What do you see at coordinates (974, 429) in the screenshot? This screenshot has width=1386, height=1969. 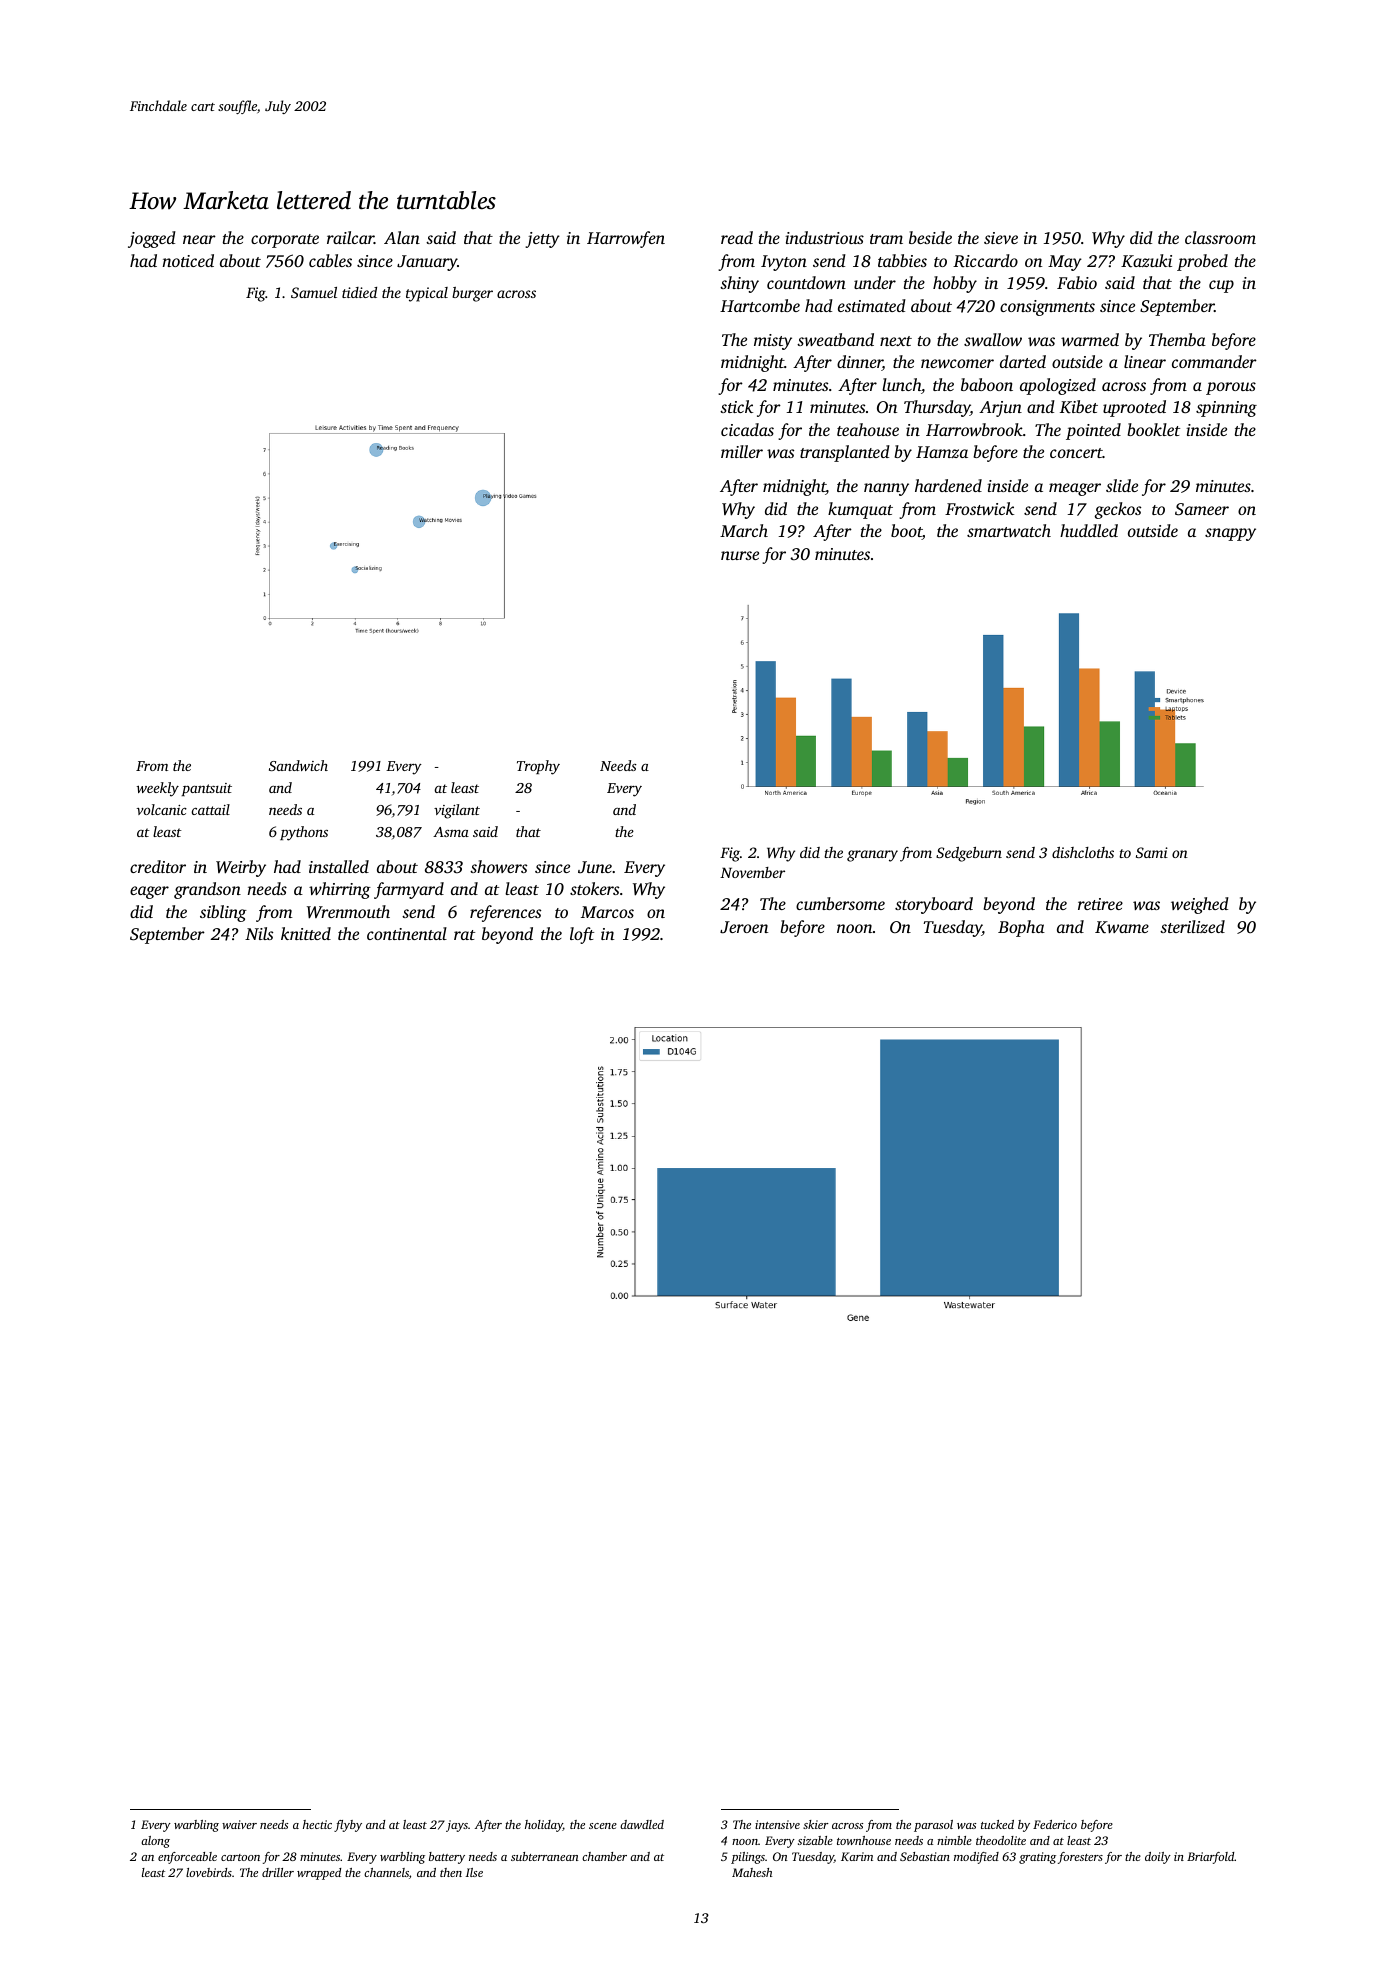 I see `Harrowbrook` at bounding box center [974, 429].
